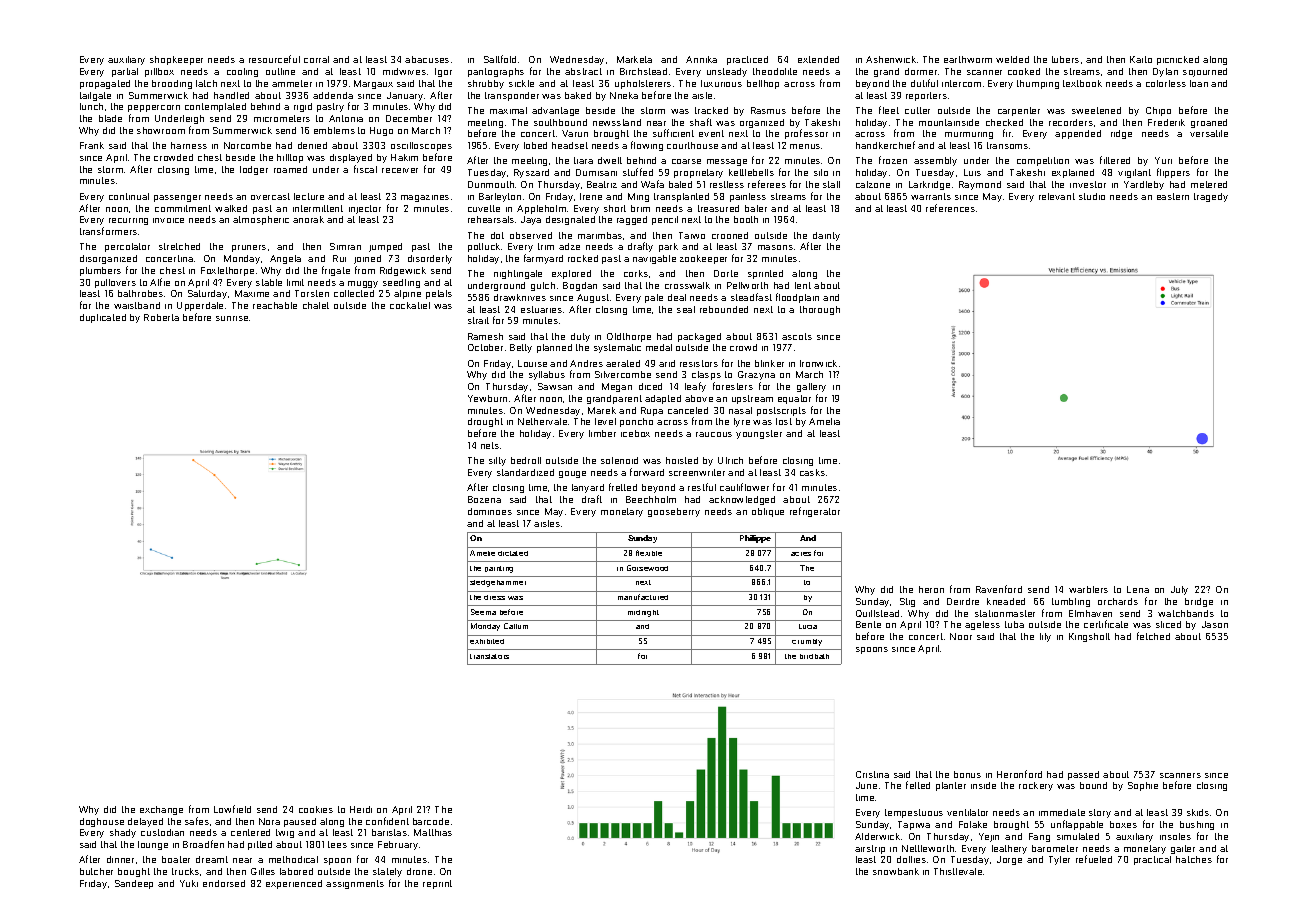 The image size is (1308, 924). What do you see at coordinates (1143, 786) in the image?
I see `Sophie` at bounding box center [1143, 786].
